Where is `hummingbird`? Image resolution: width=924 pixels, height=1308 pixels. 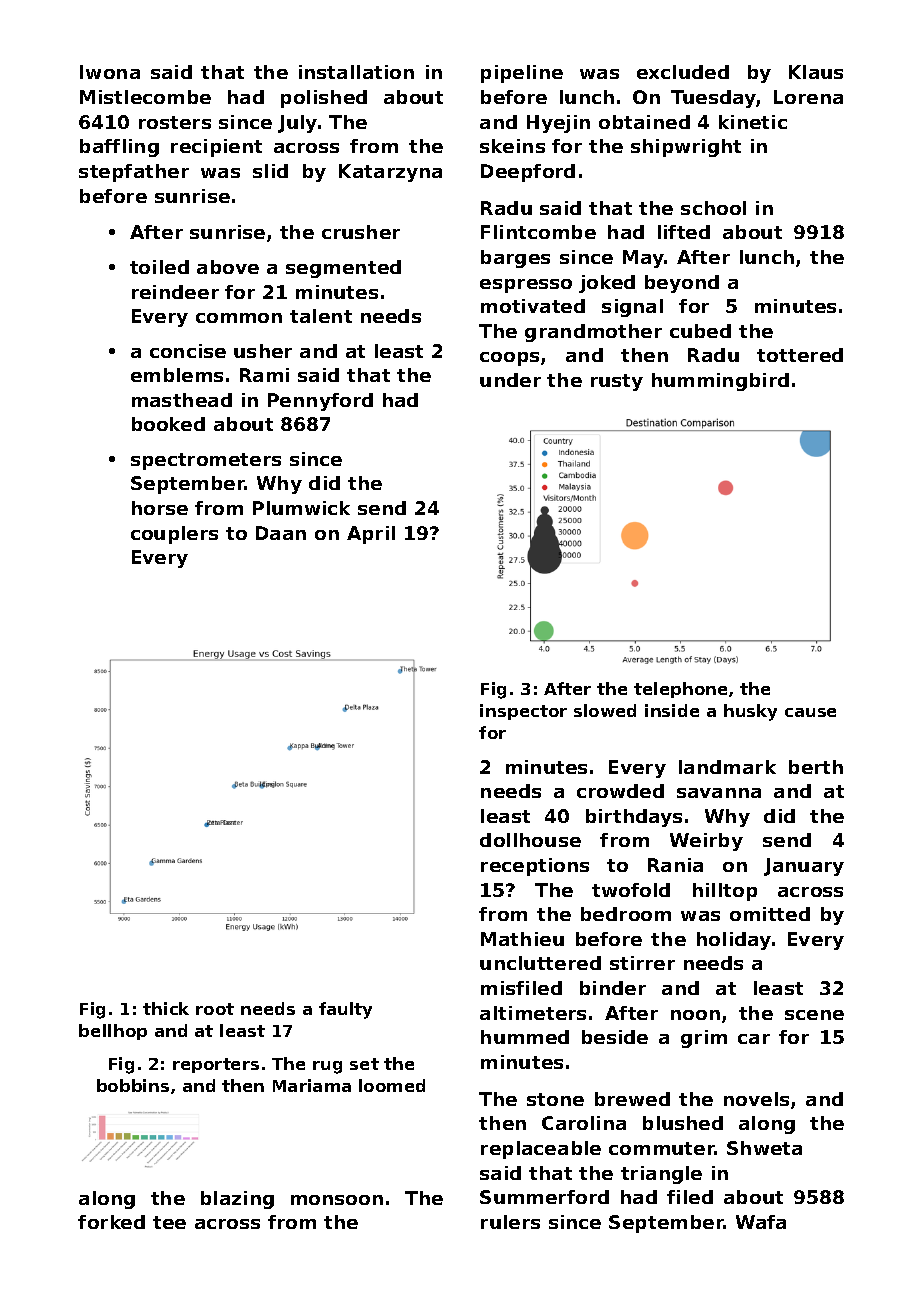
hummingbird is located at coordinates (720, 382).
